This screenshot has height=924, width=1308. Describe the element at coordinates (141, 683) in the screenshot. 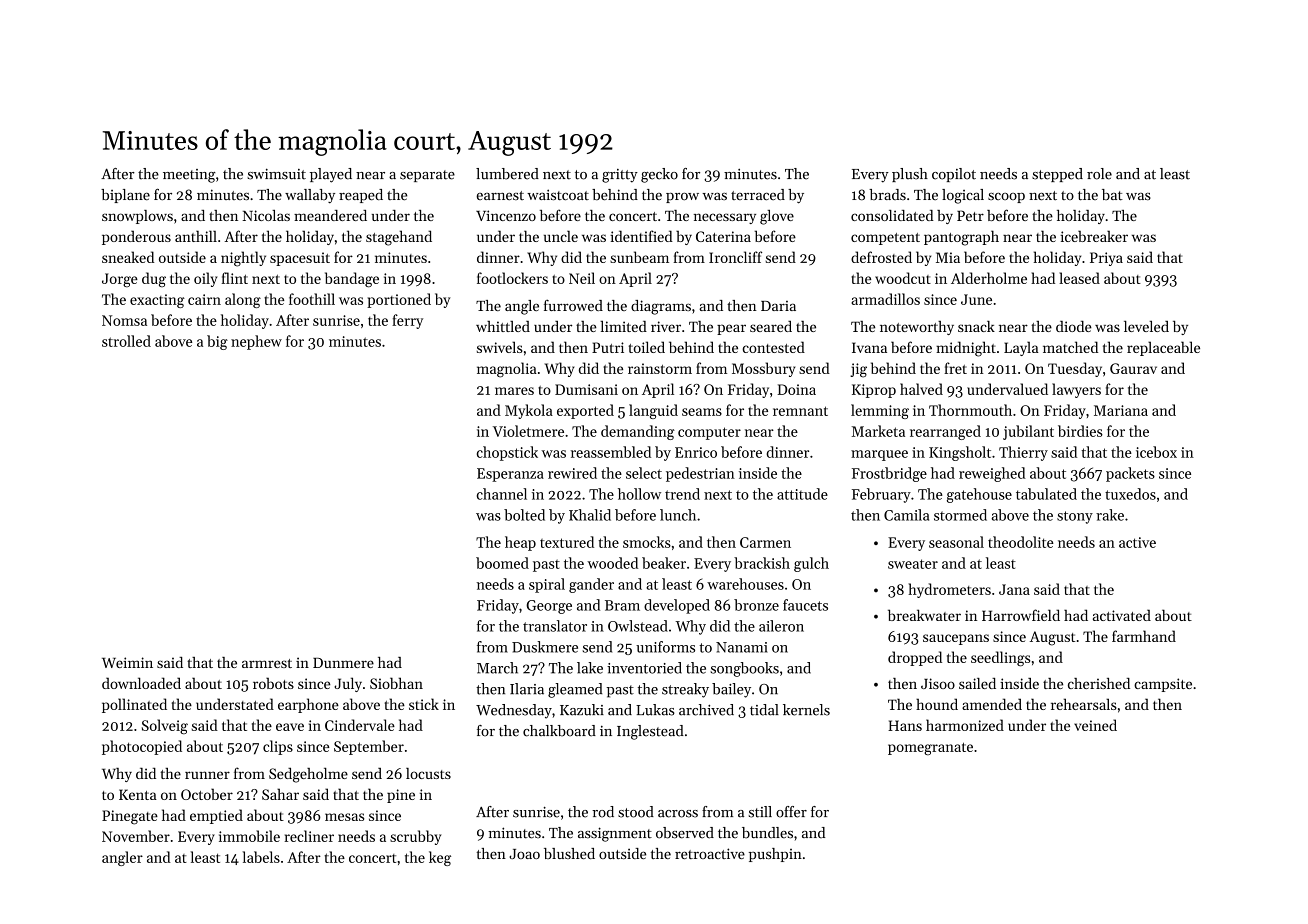

I see `downloaded` at that location.
